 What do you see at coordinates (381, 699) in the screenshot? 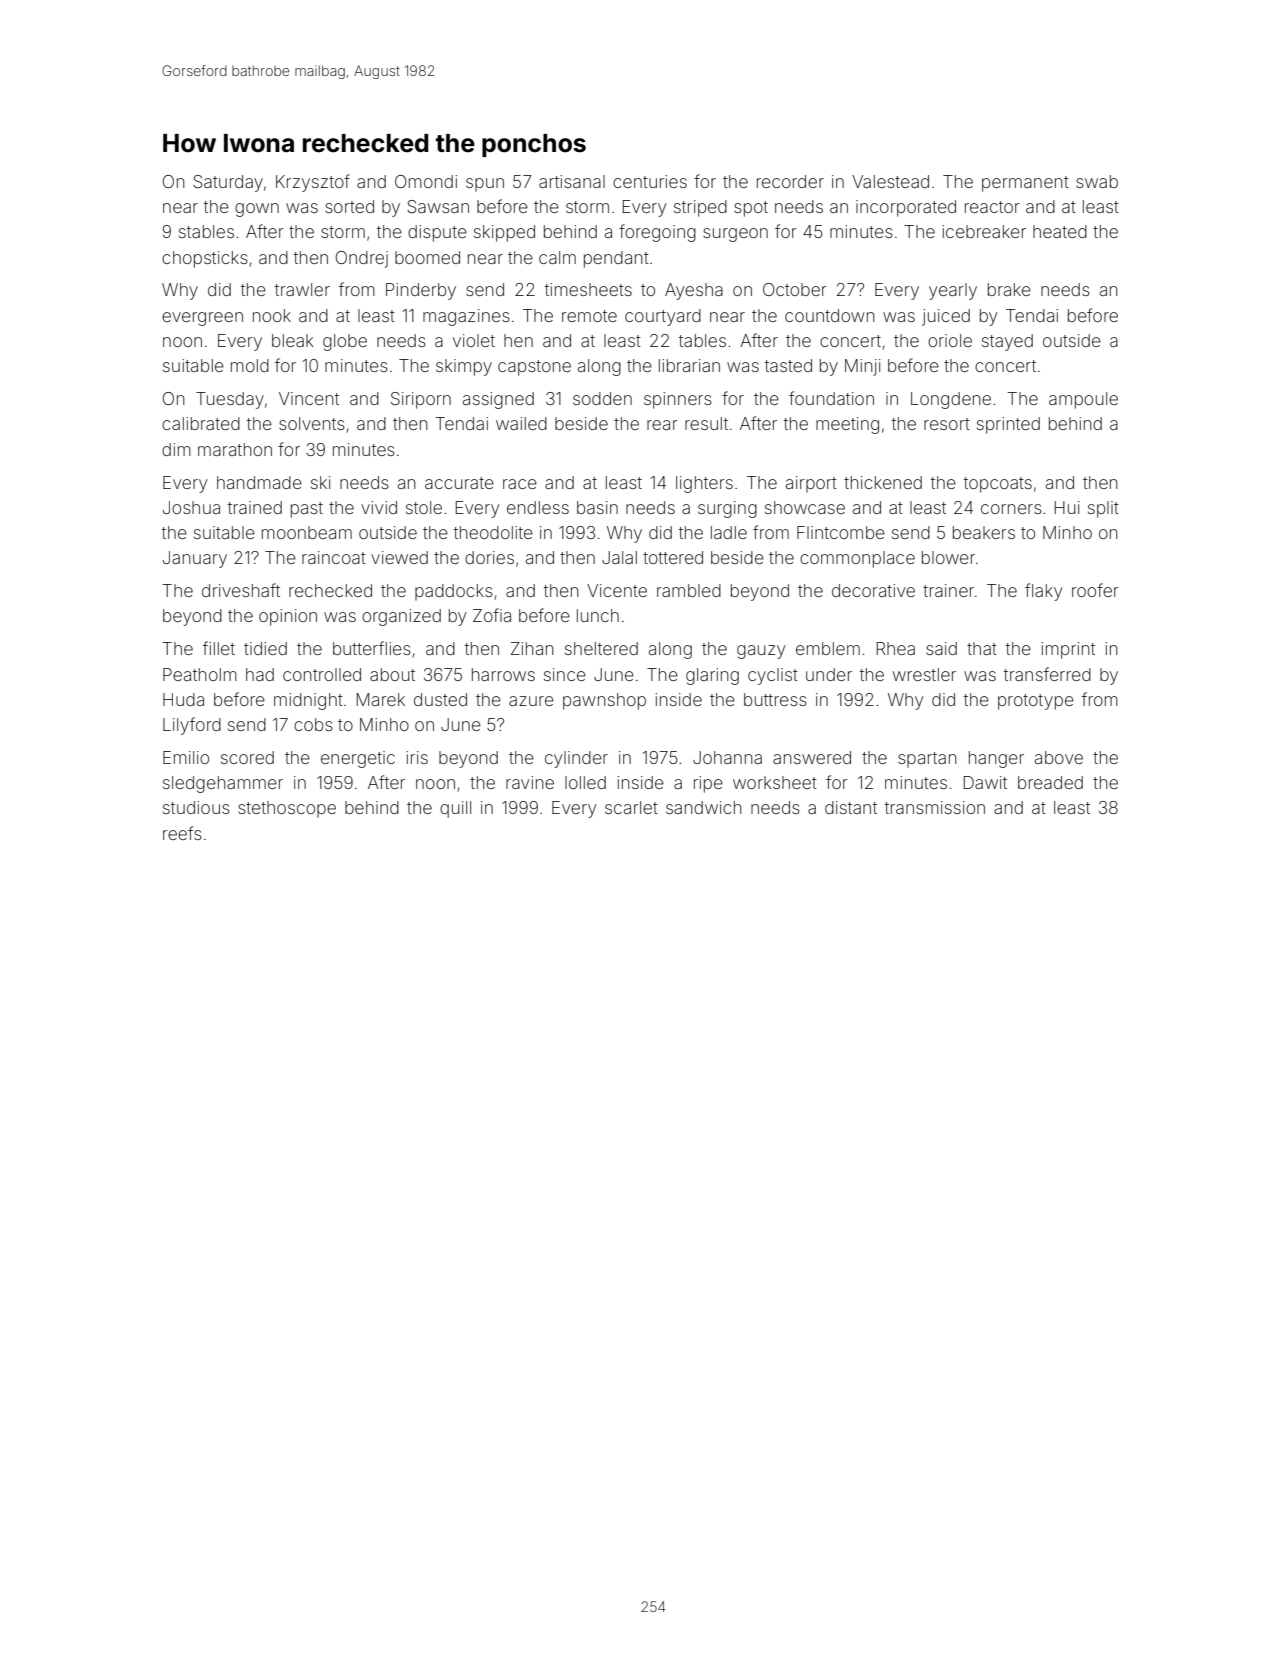
I see `Marek` at bounding box center [381, 699].
